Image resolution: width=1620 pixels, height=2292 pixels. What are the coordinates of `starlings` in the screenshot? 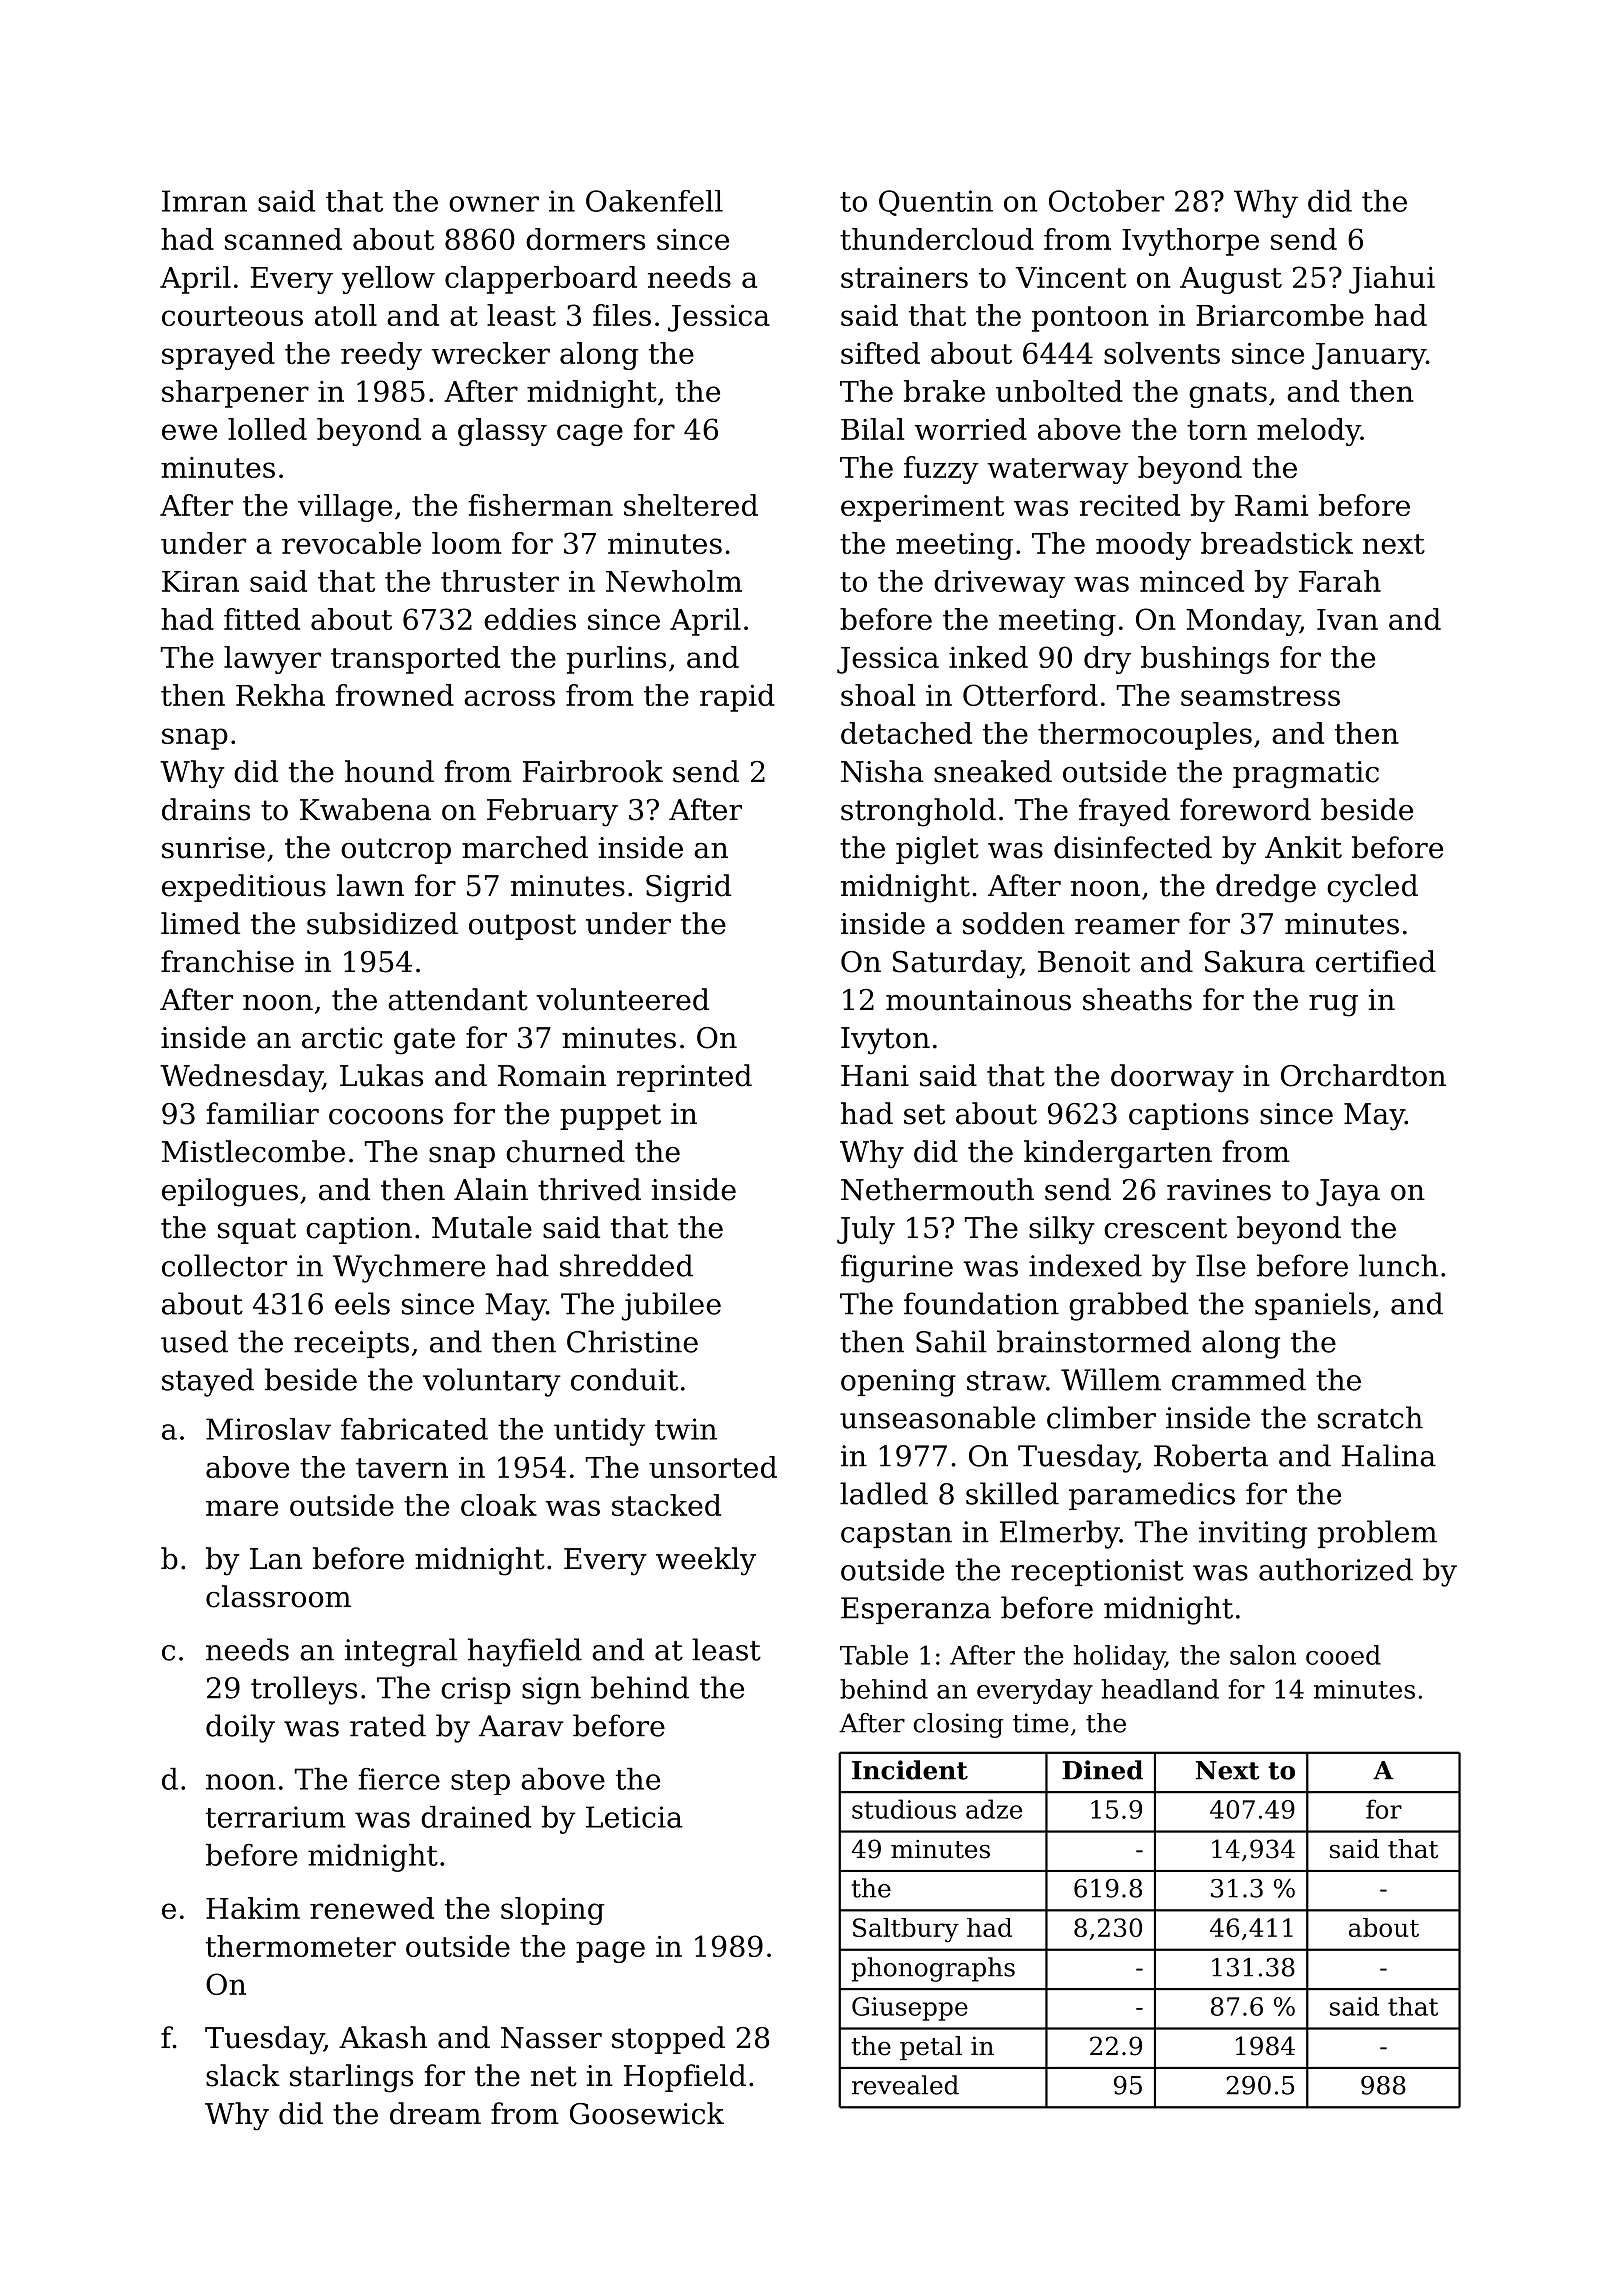 It's located at (351, 2078).
